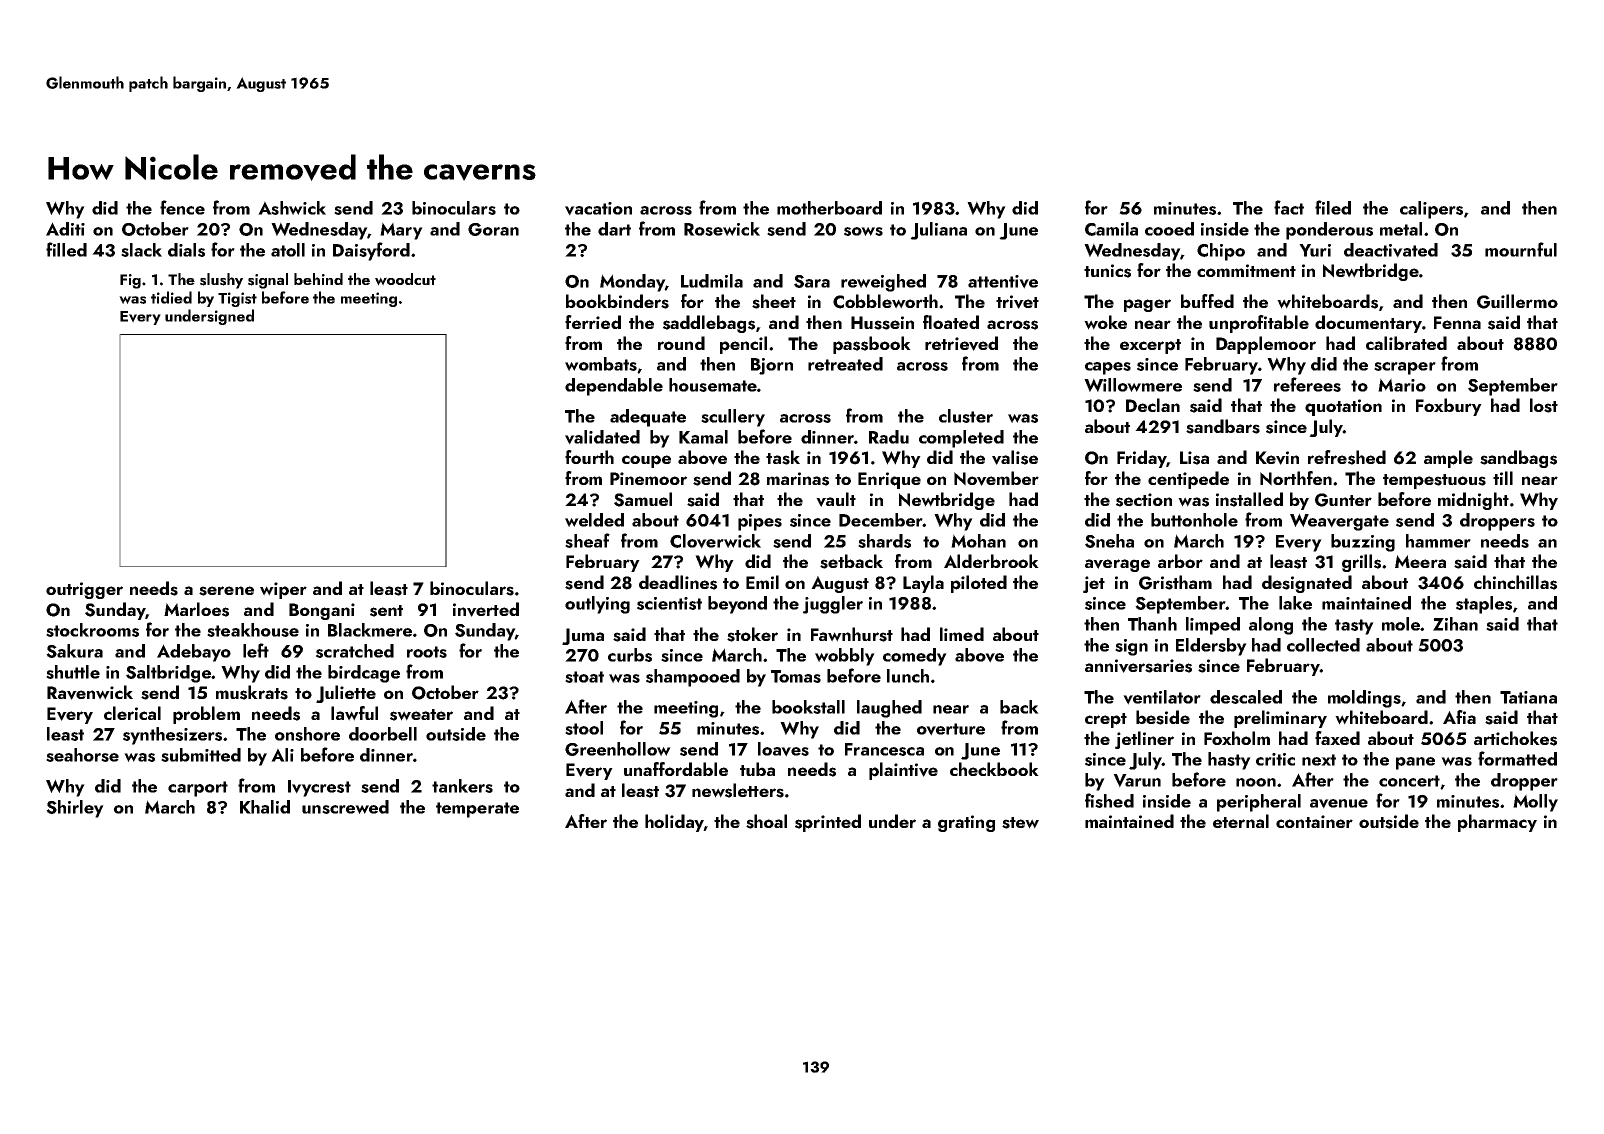 Image resolution: width=1604 pixels, height=1134 pixels. Describe the element at coordinates (589, 457) in the image. I see `fourth` at that location.
